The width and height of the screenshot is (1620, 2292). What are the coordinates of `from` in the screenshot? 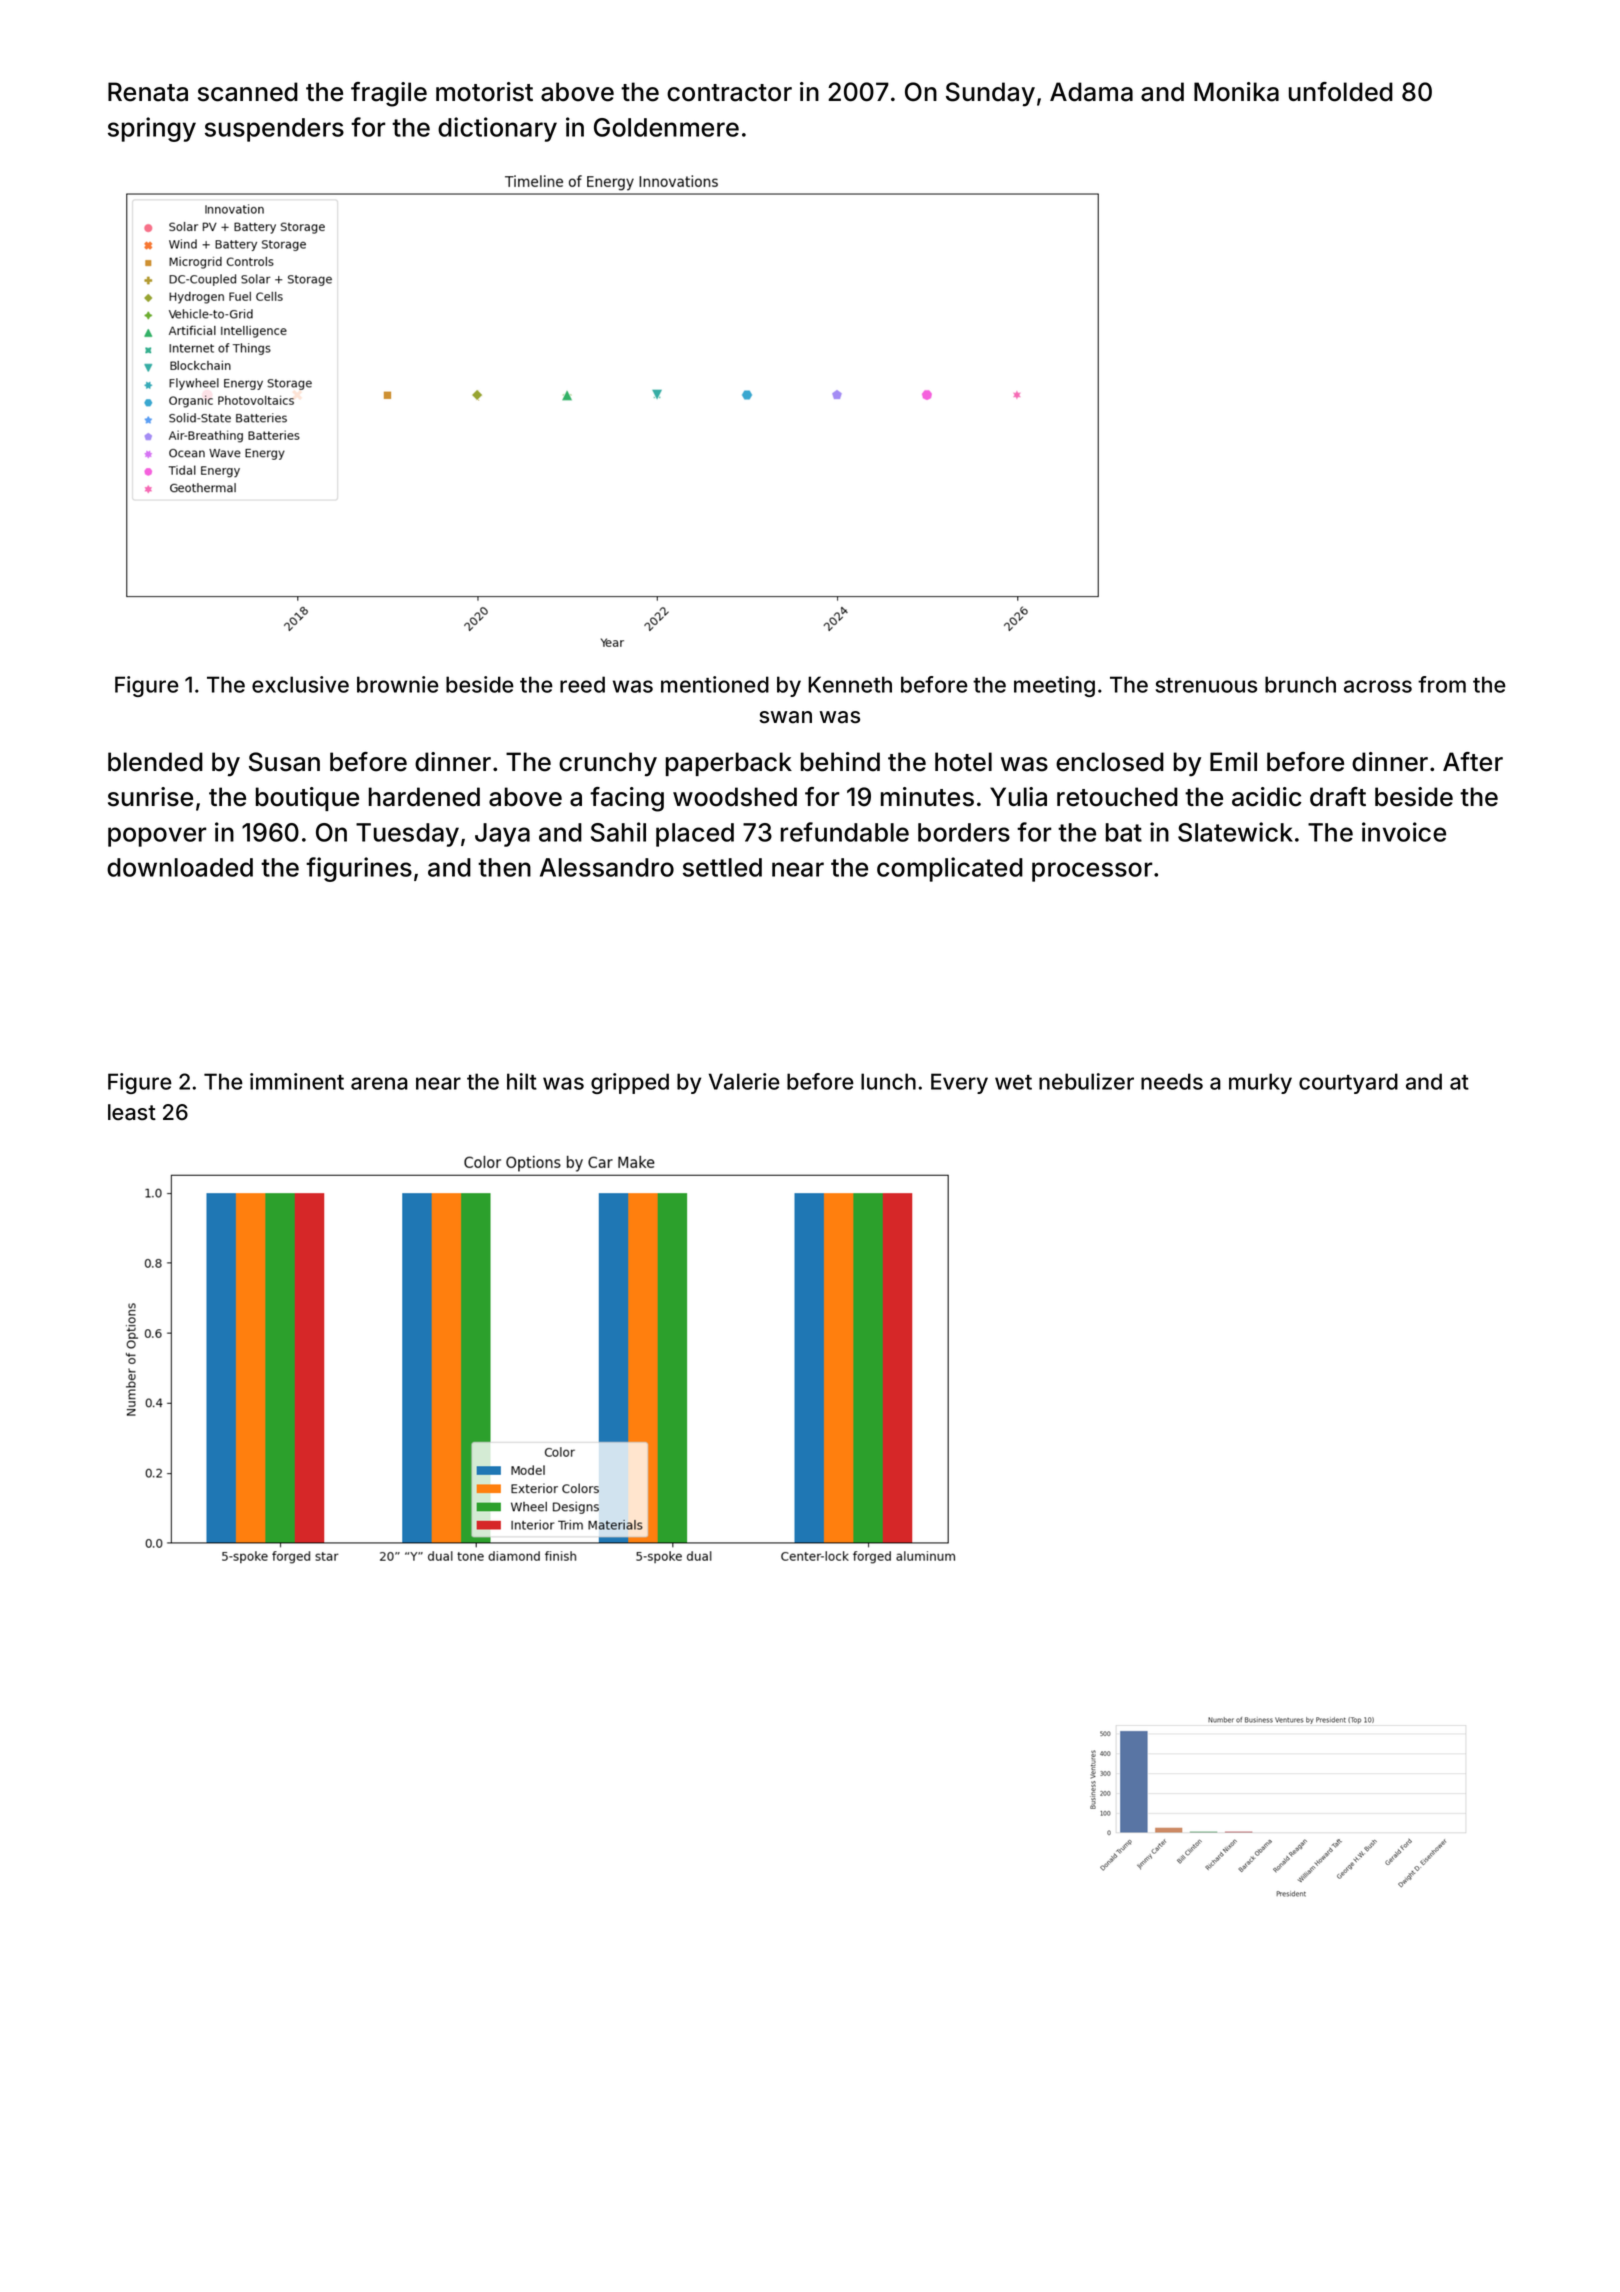 It's located at (1442, 684).
